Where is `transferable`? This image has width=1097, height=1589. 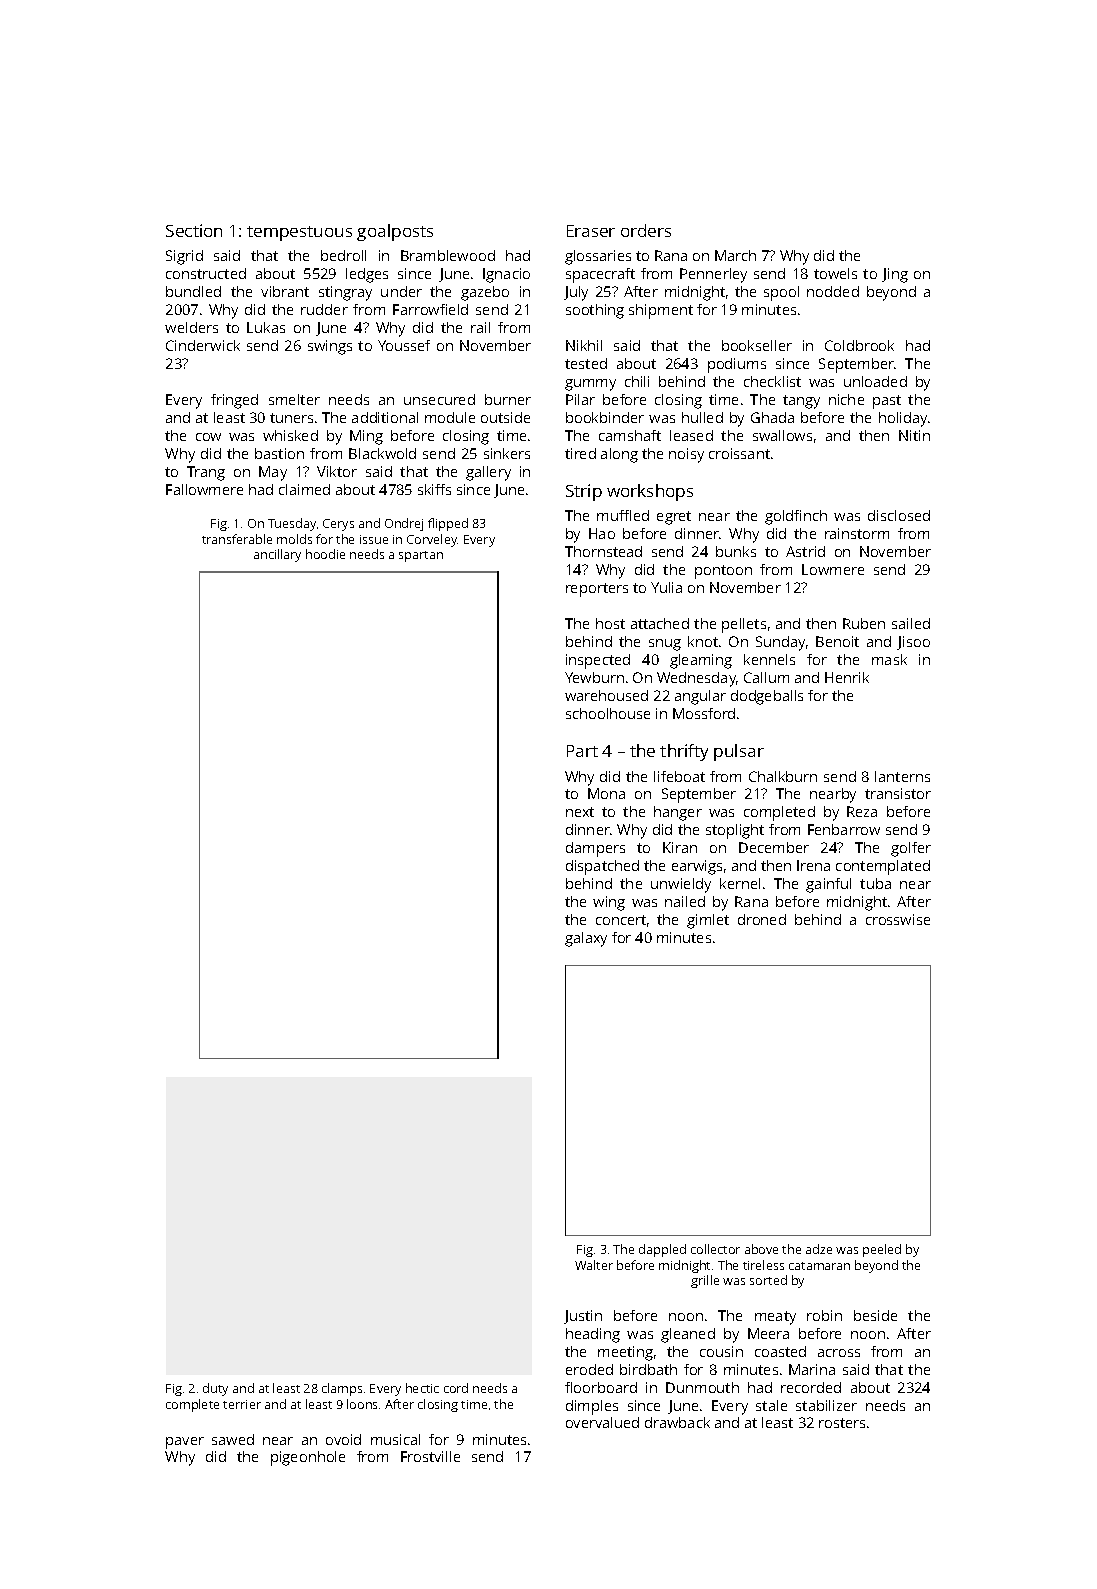 transferable is located at coordinates (237, 539).
